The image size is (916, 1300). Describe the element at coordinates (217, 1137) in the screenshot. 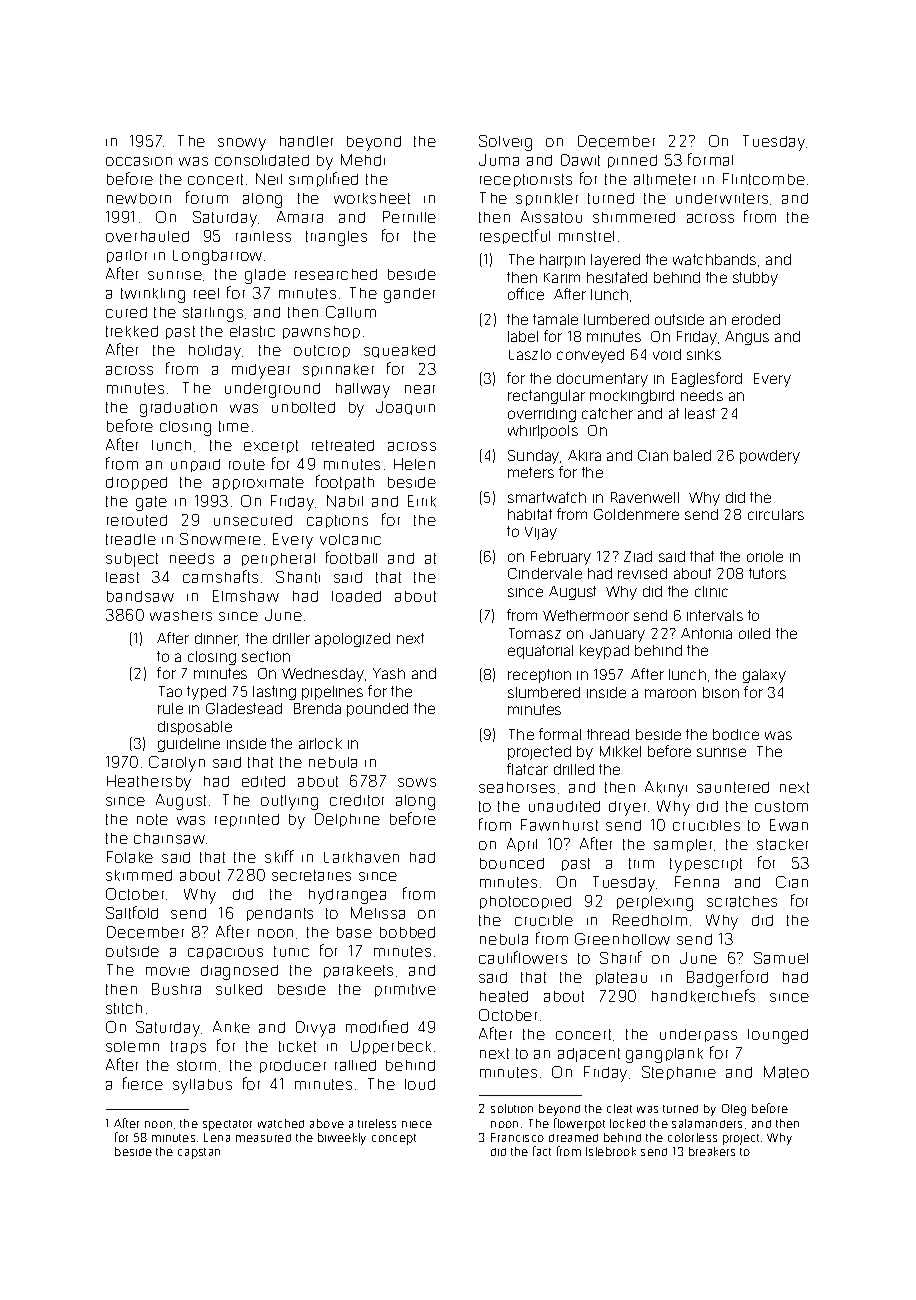

I see `Lena` at that location.
